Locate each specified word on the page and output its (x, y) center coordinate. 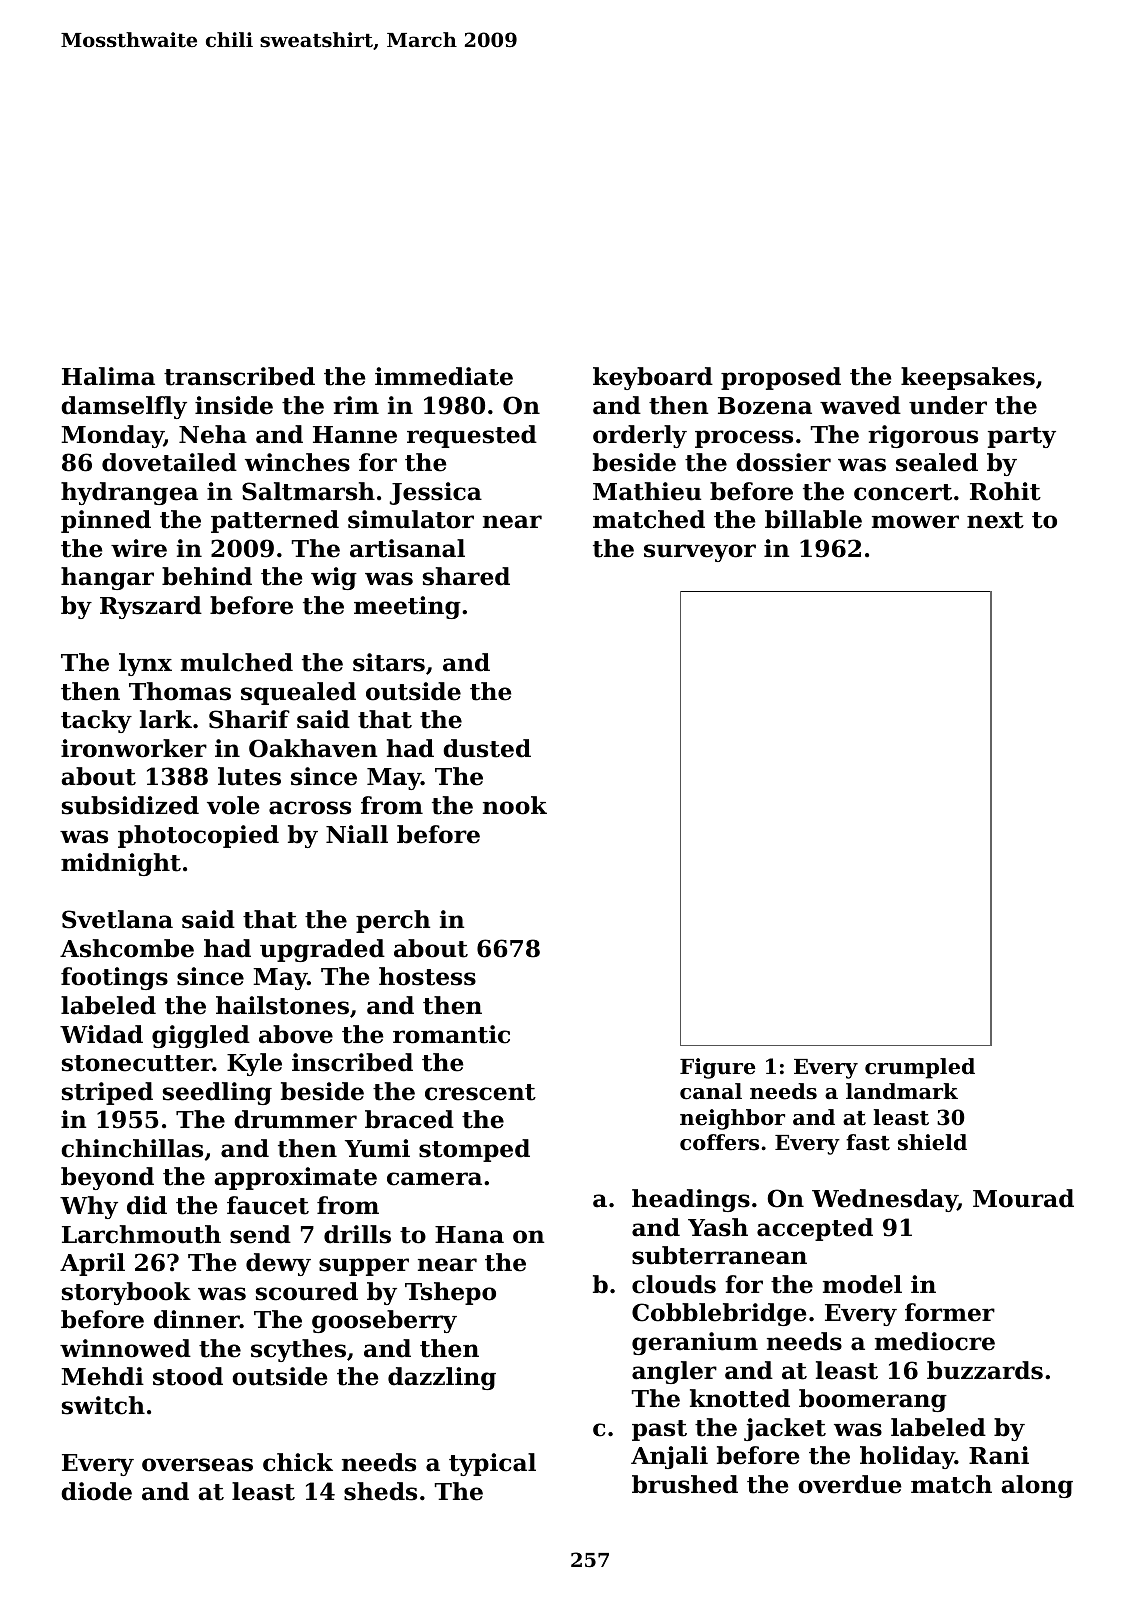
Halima (108, 376)
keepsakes (968, 378)
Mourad (1023, 1198)
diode (96, 1491)
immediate (444, 376)
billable (813, 519)
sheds (380, 1491)
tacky (96, 721)
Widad (101, 1034)
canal (711, 1091)
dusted (487, 748)
